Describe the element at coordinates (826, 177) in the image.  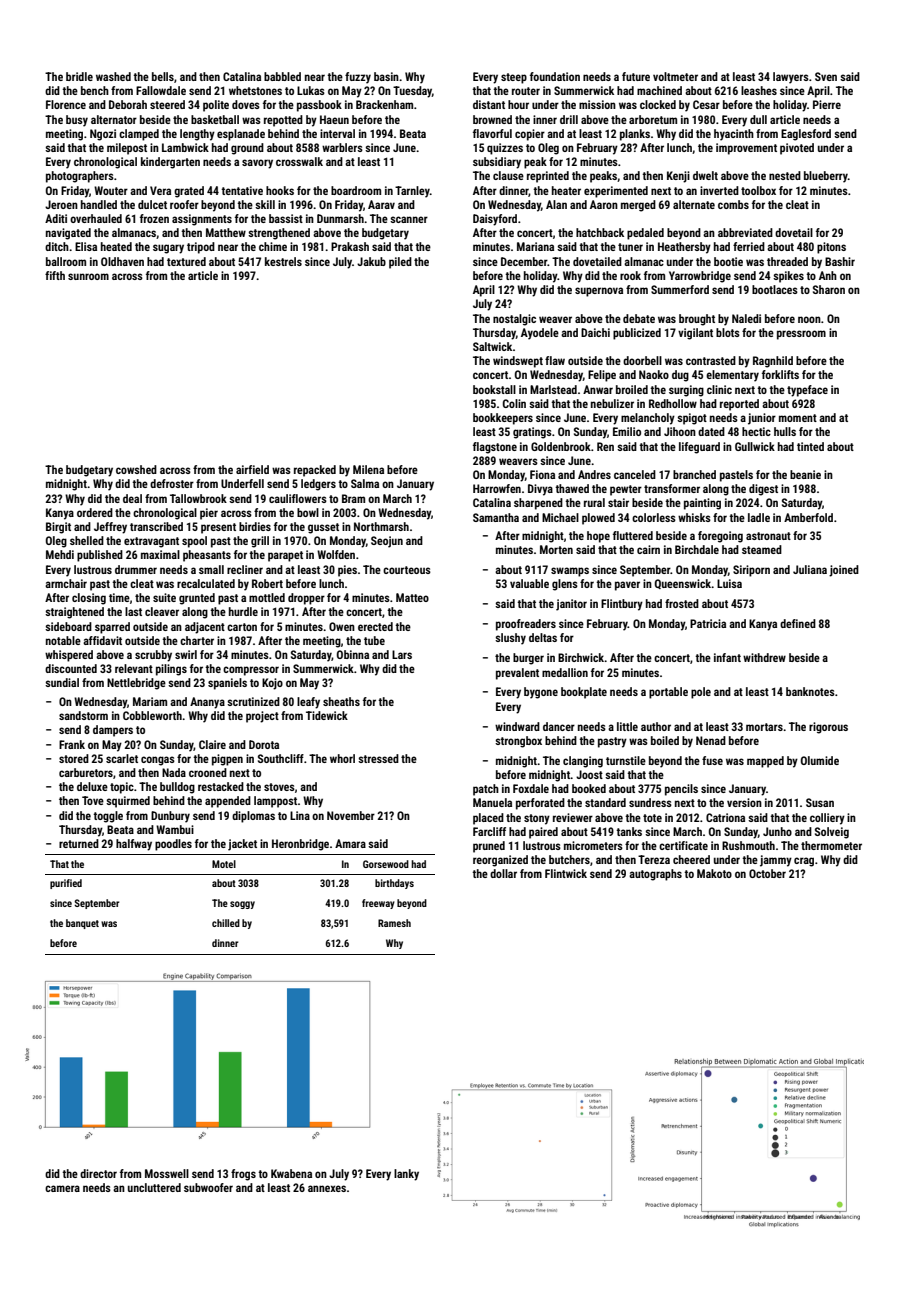
I see `blueberry` at that location.
